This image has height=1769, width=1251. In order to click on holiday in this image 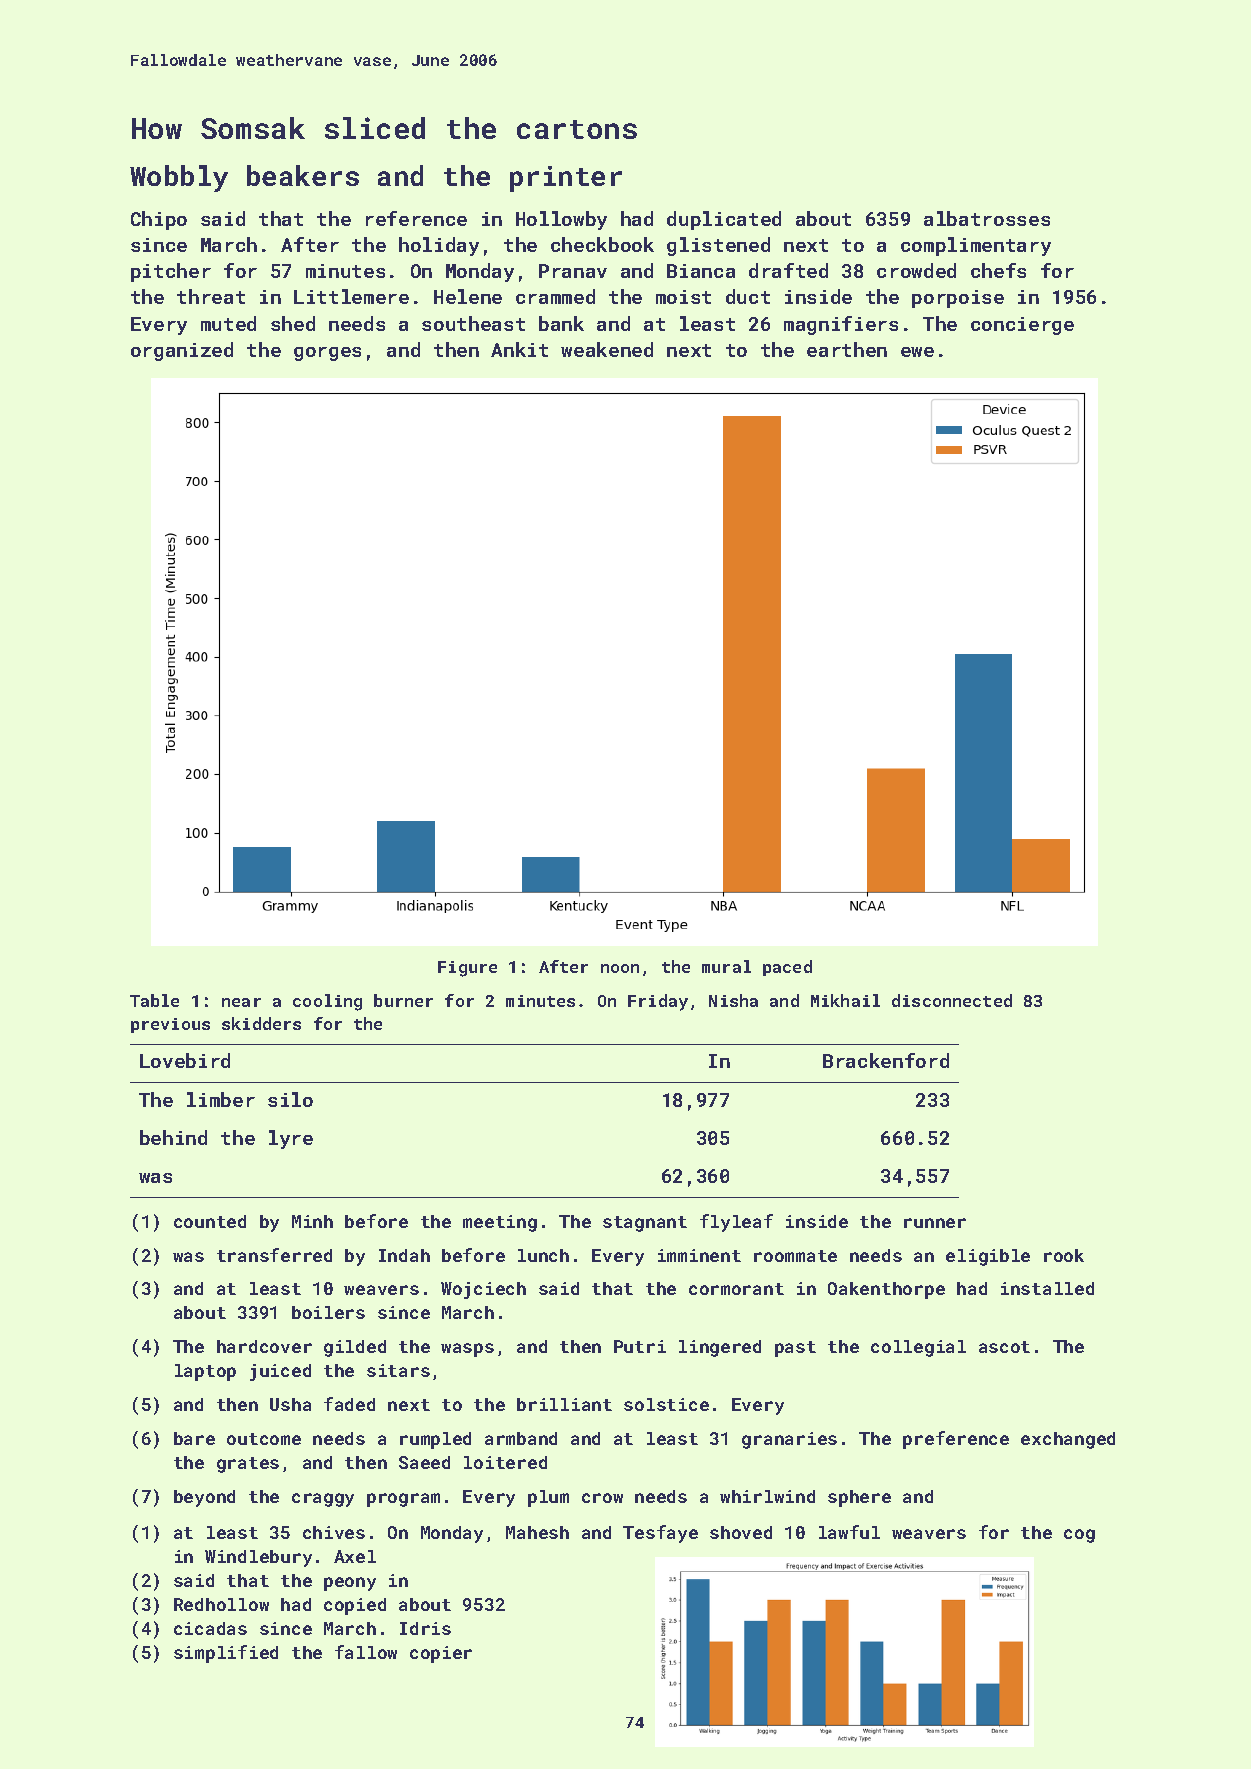, I will do `click(439, 246)`.
